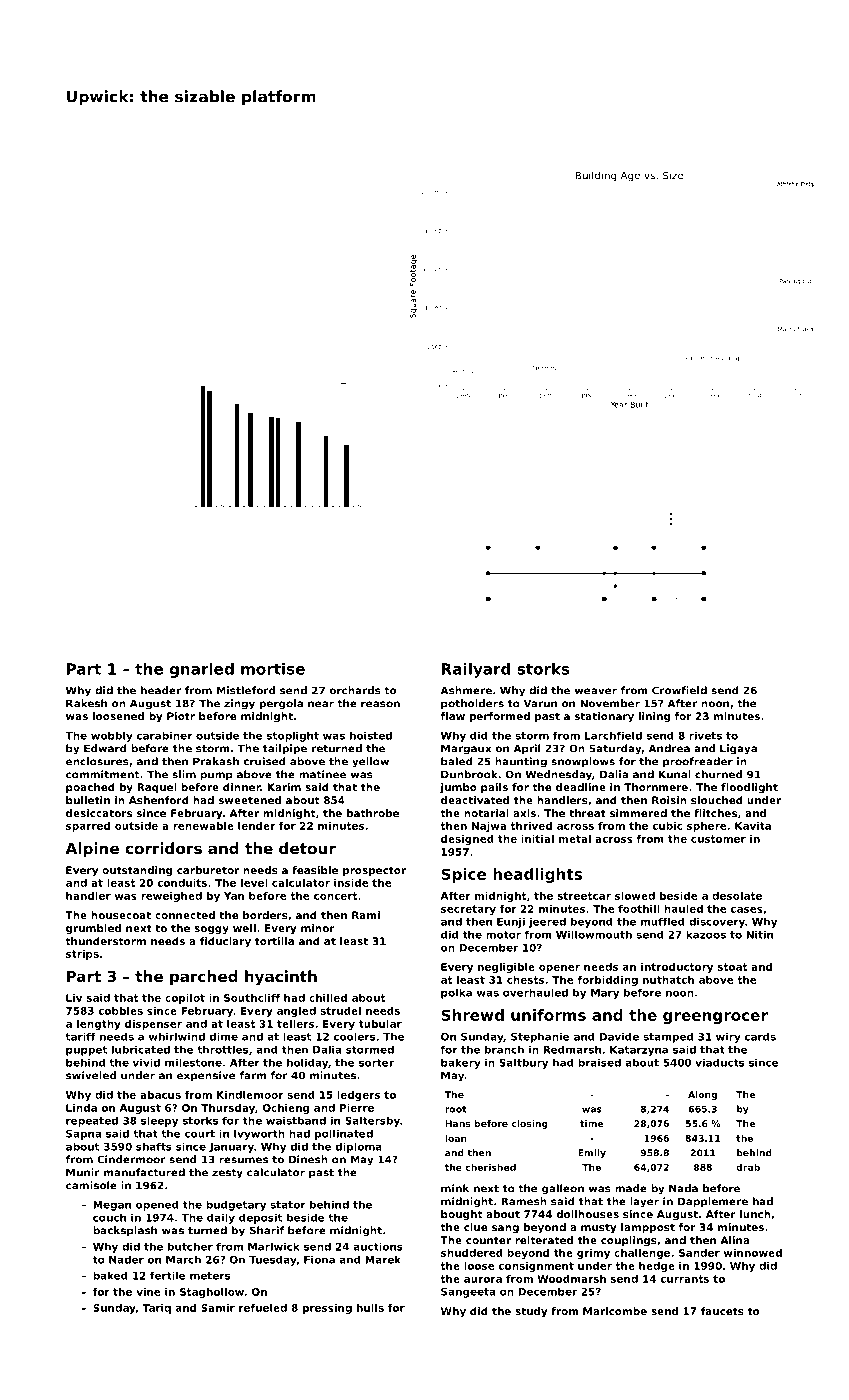  Describe the element at coordinates (273, 669) in the screenshot. I see `mortise` at that location.
